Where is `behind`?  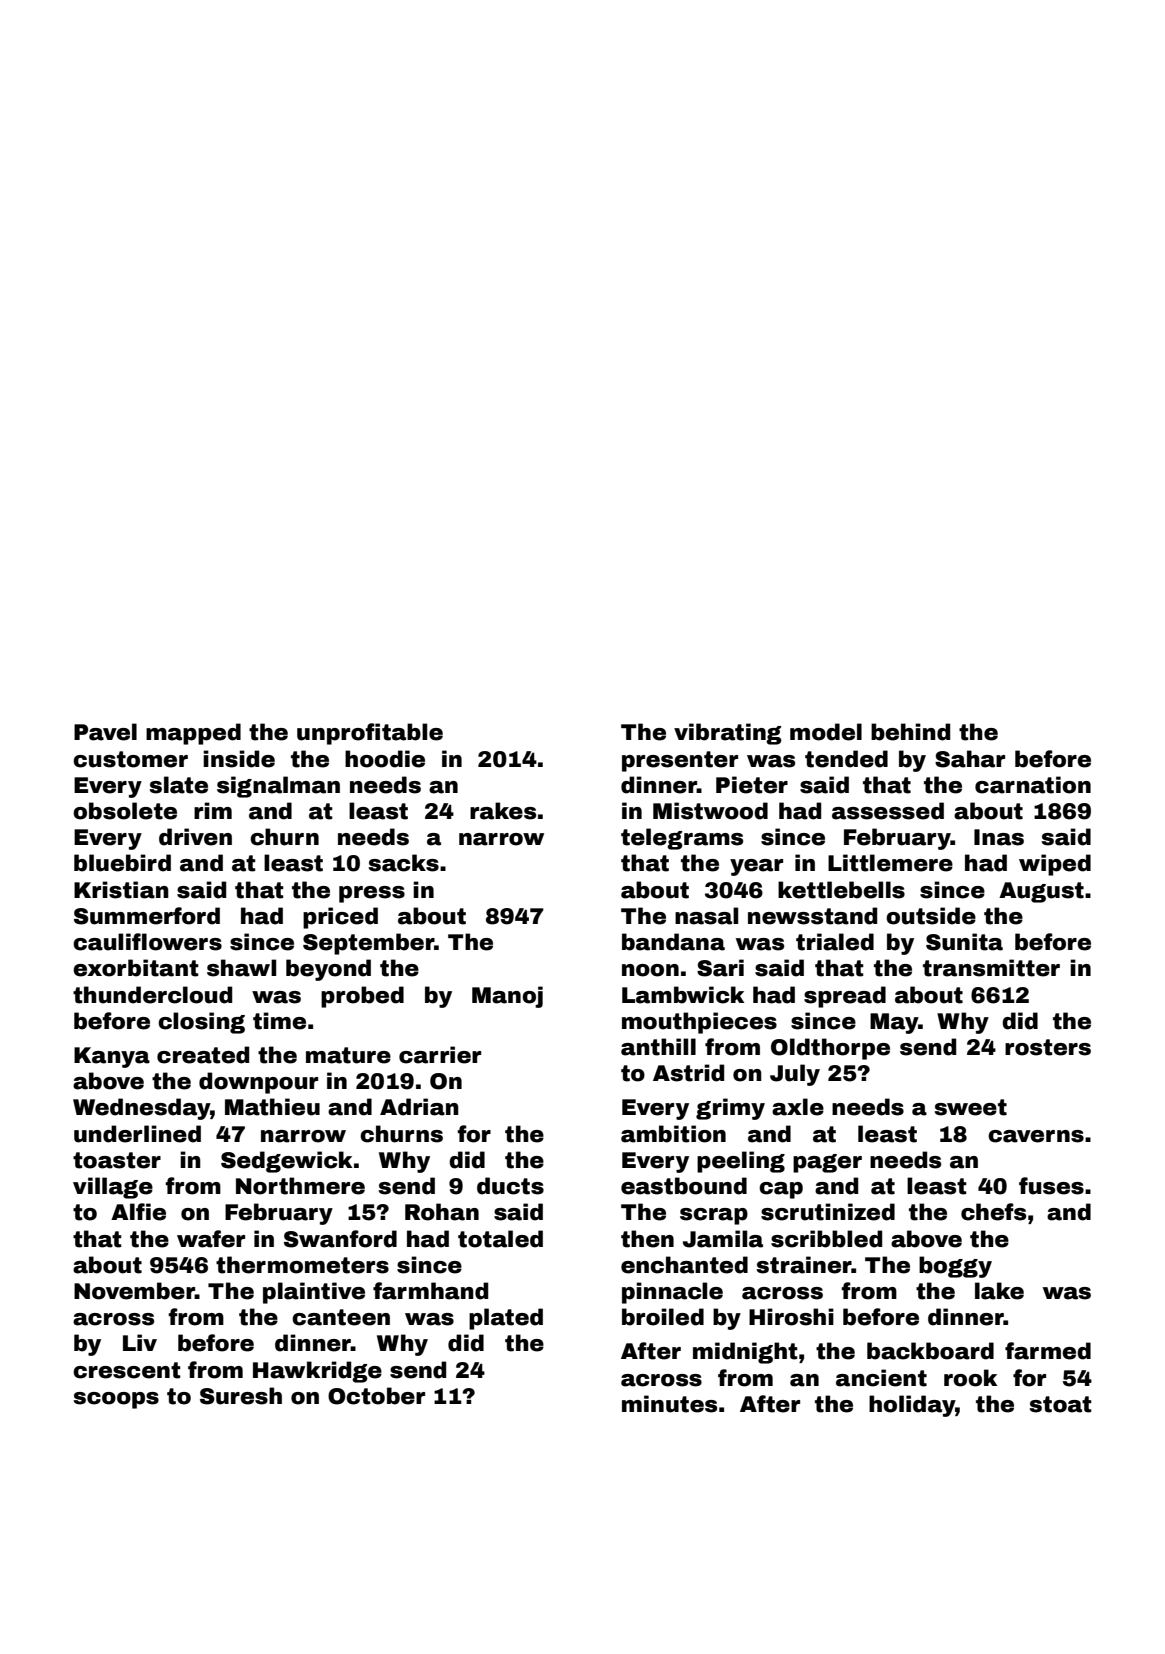
behind is located at coordinates (910, 732).
